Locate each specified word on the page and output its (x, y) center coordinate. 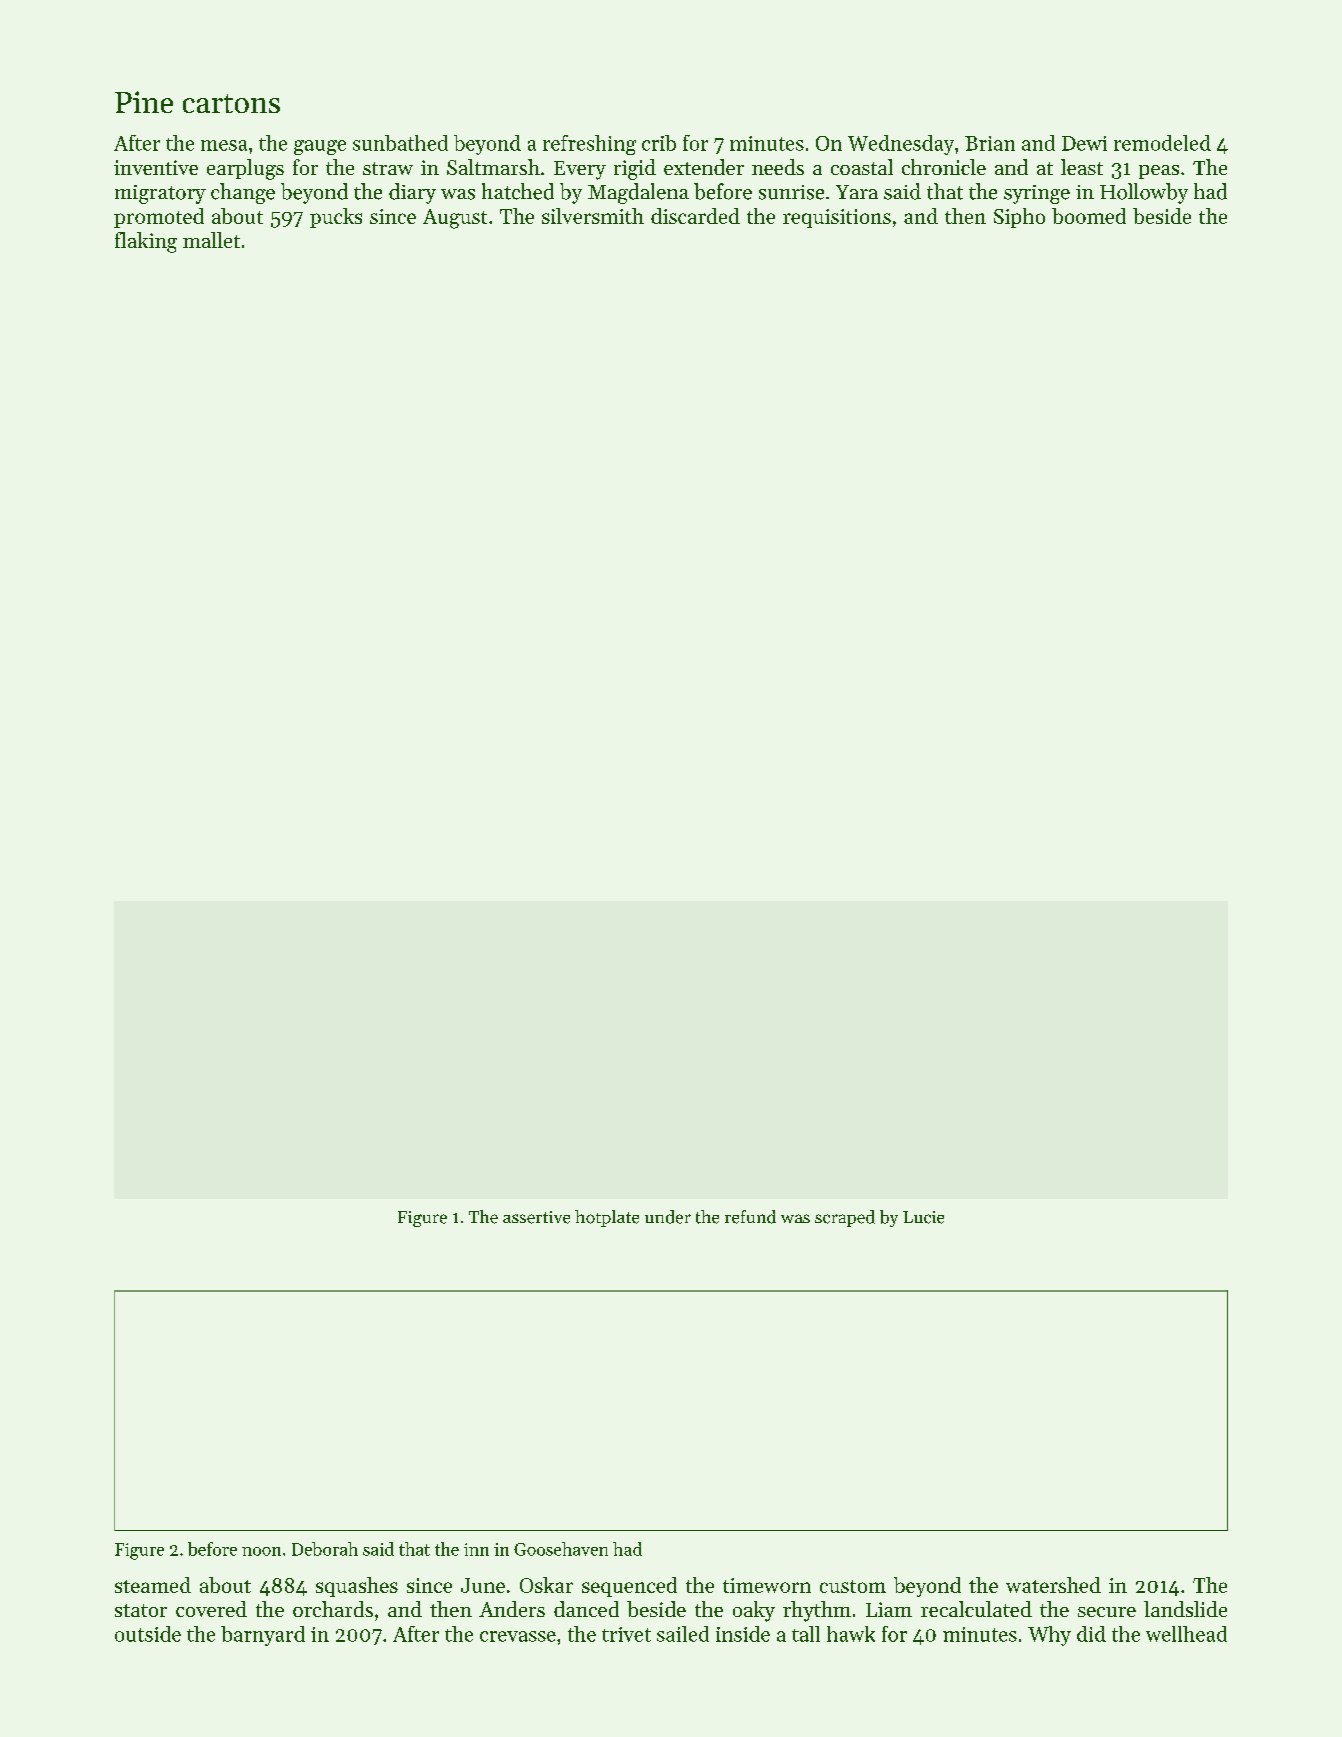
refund (750, 1217)
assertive (536, 1217)
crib (659, 143)
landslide (1185, 1609)
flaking (146, 242)
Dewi (1084, 143)
